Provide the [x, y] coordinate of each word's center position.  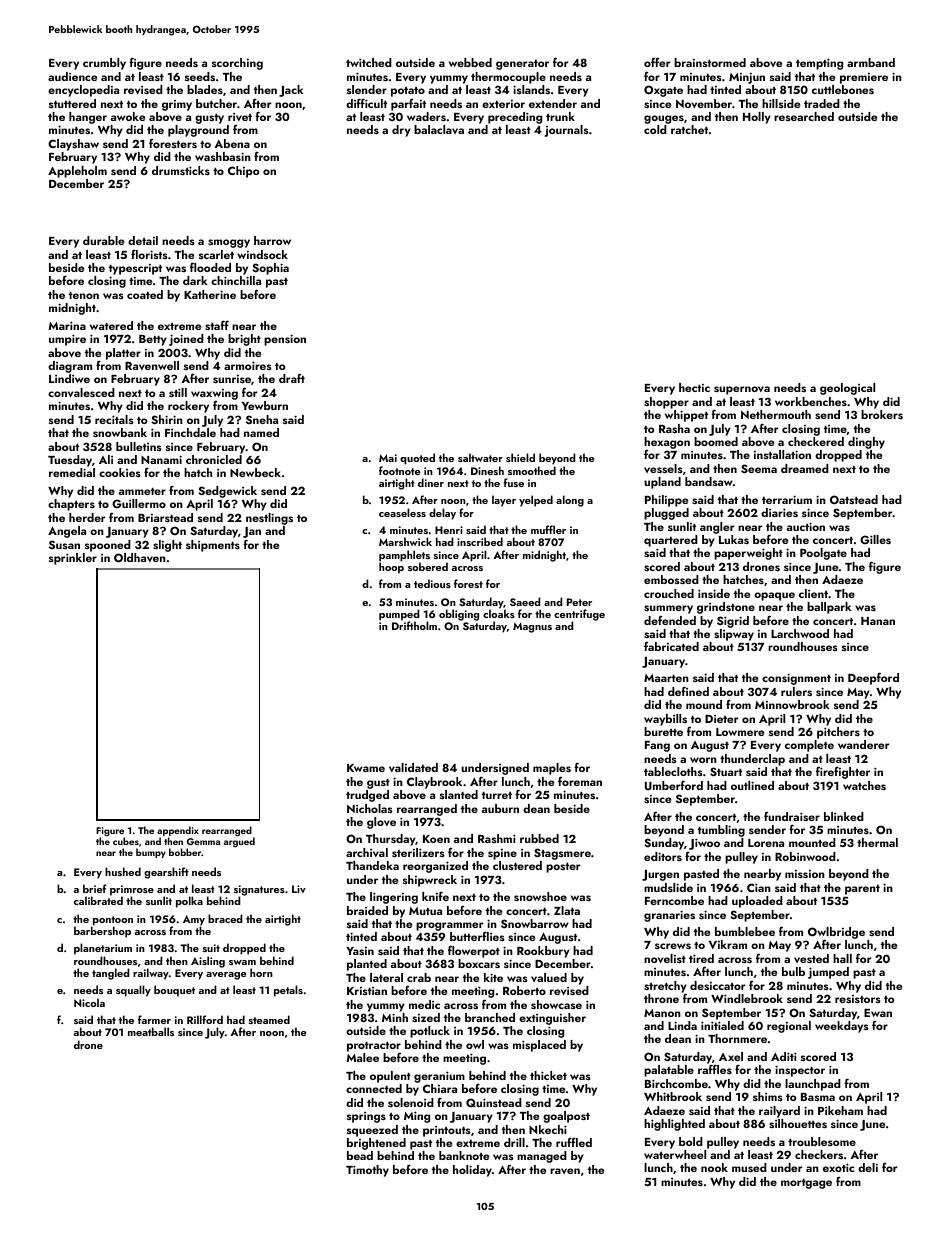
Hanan [878, 621]
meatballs [151, 1031]
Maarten [666, 678]
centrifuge [579, 615]
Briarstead [165, 517]
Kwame [366, 768]
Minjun [747, 78]
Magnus [532, 627]
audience [72, 76]
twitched [369, 62]
